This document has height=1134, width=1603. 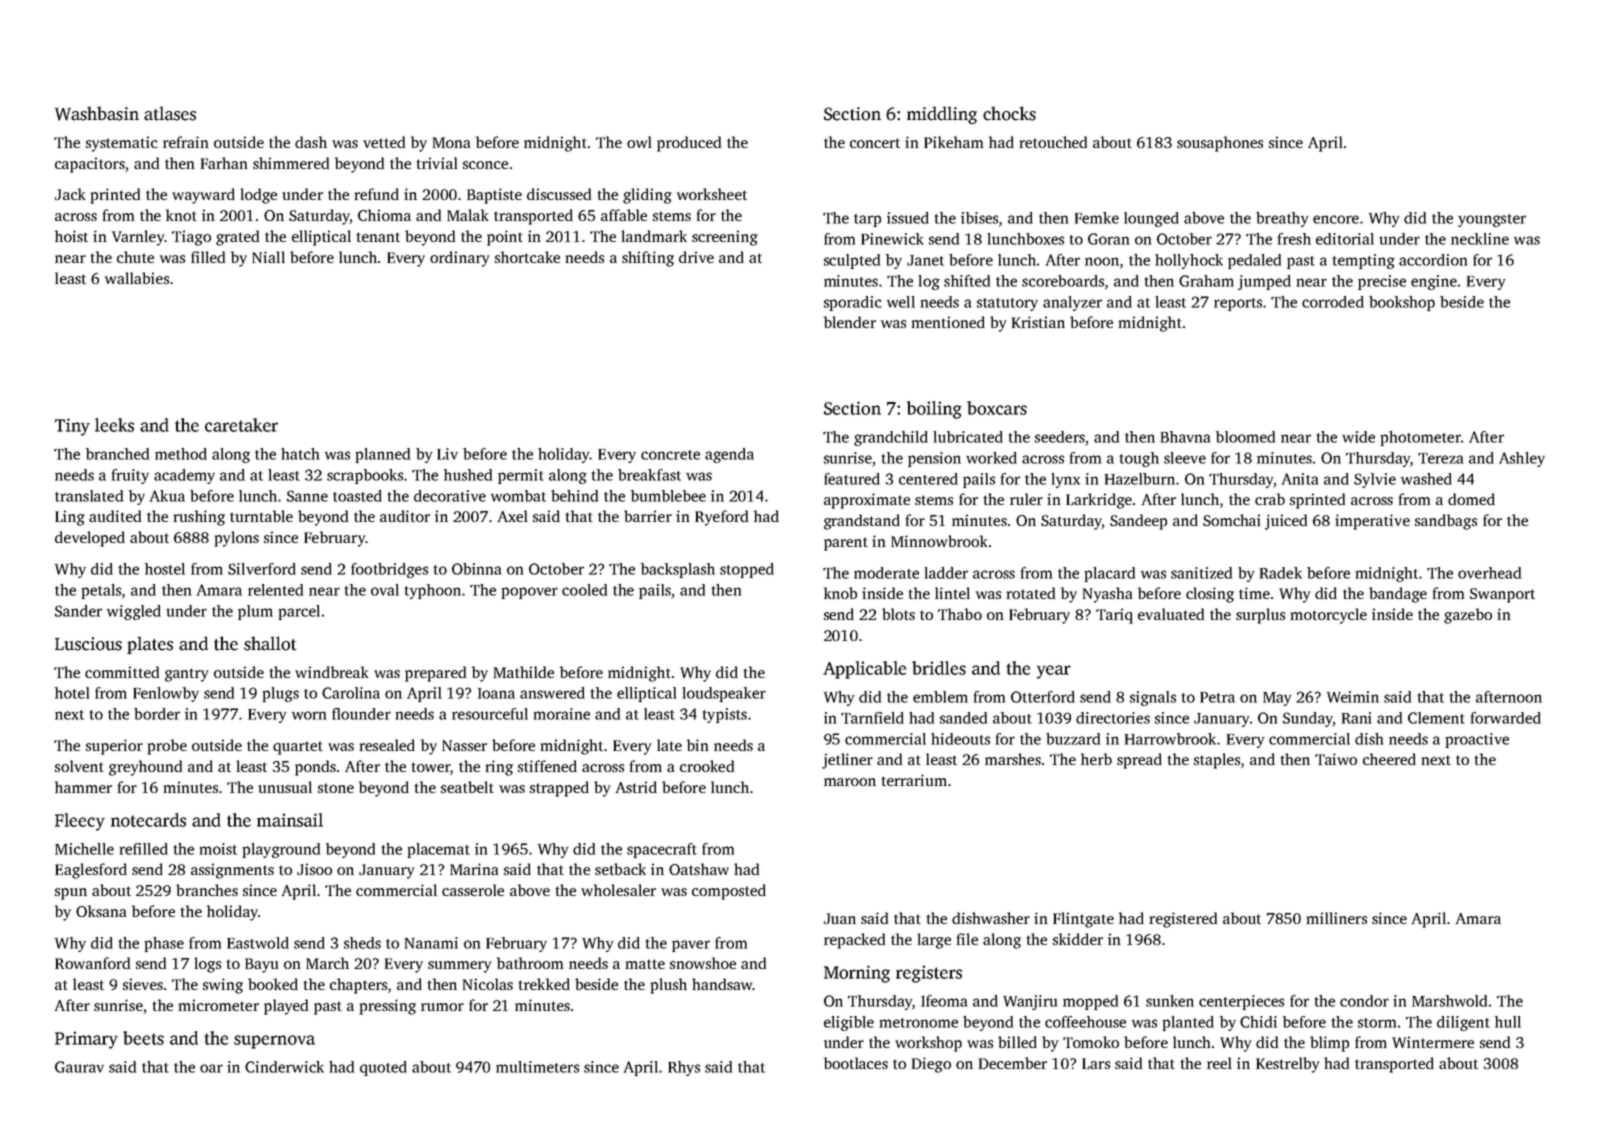 What do you see at coordinates (689, 144) in the document?
I see `produced` at bounding box center [689, 144].
